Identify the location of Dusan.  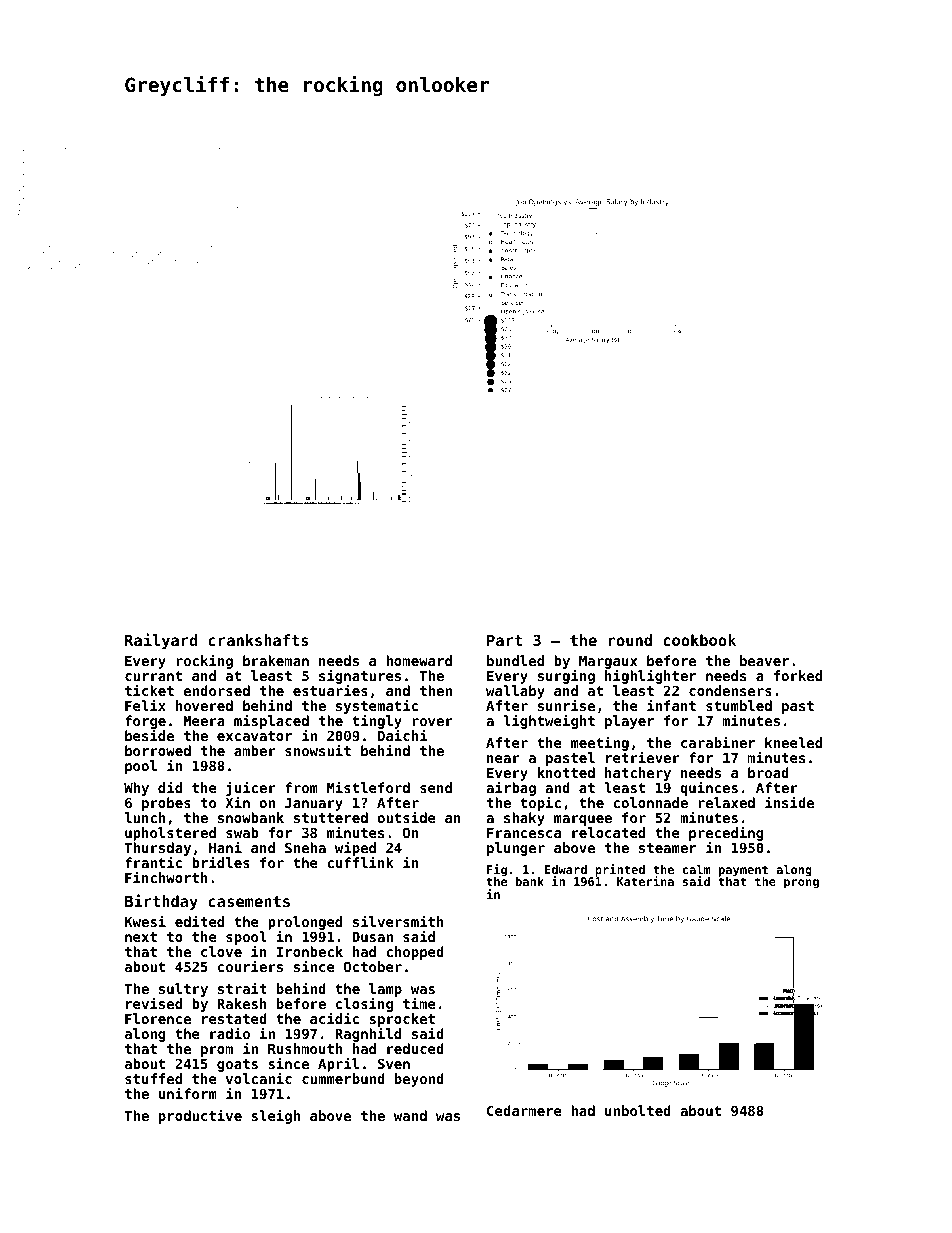
(372, 937).
